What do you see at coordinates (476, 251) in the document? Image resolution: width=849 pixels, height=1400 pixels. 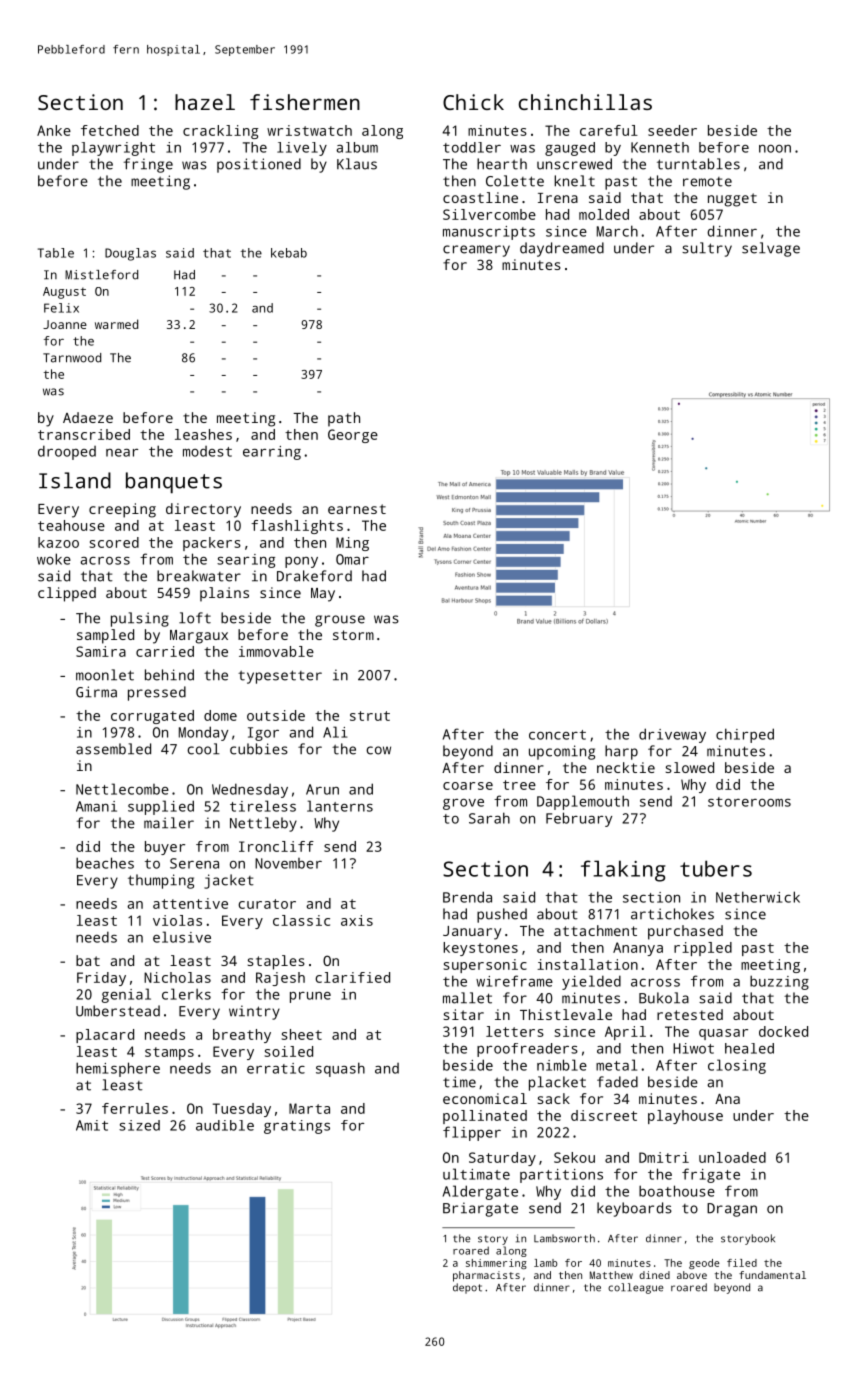 I see `creamery` at bounding box center [476, 251].
